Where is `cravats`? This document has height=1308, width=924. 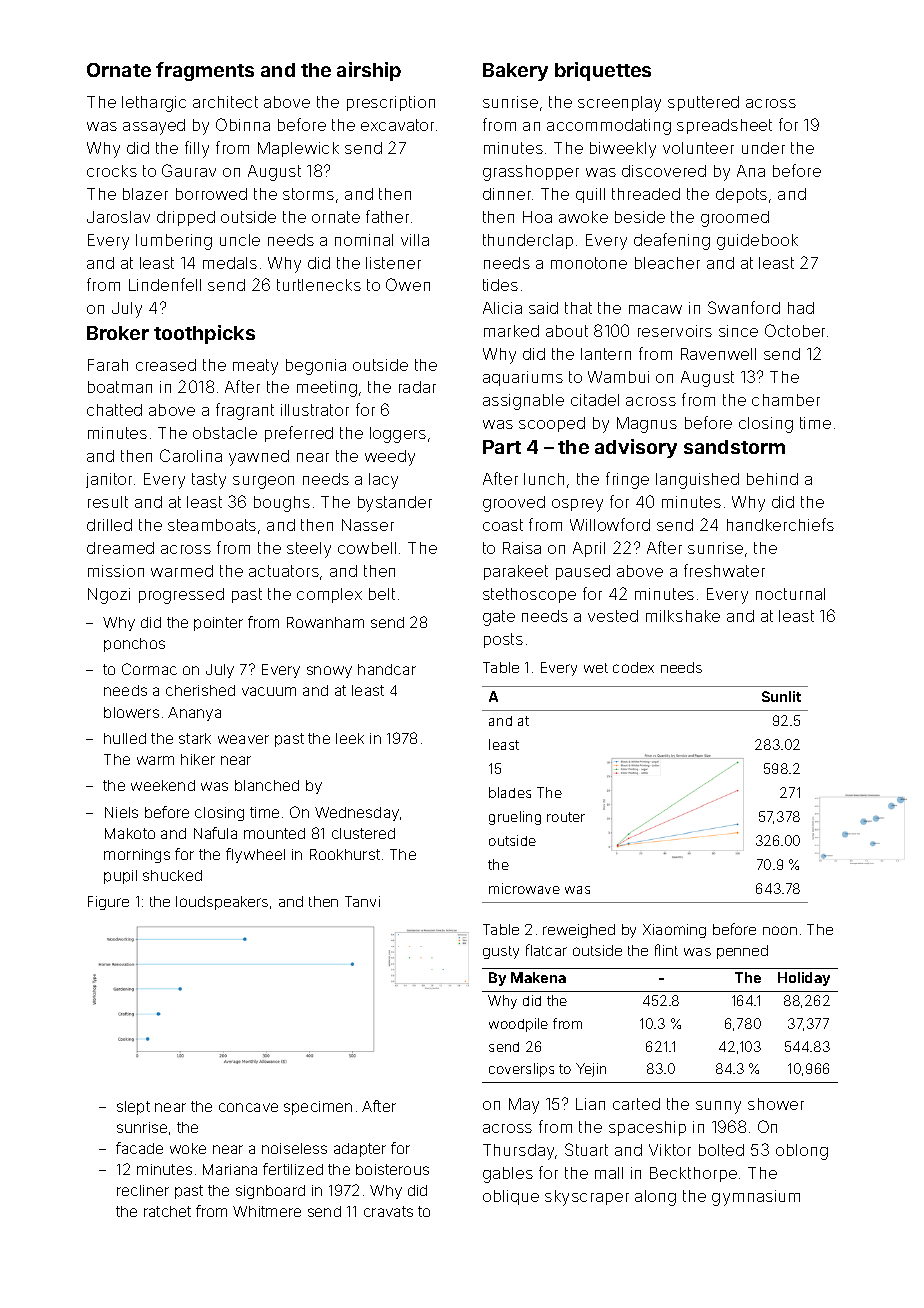 cravats is located at coordinates (388, 1211).
